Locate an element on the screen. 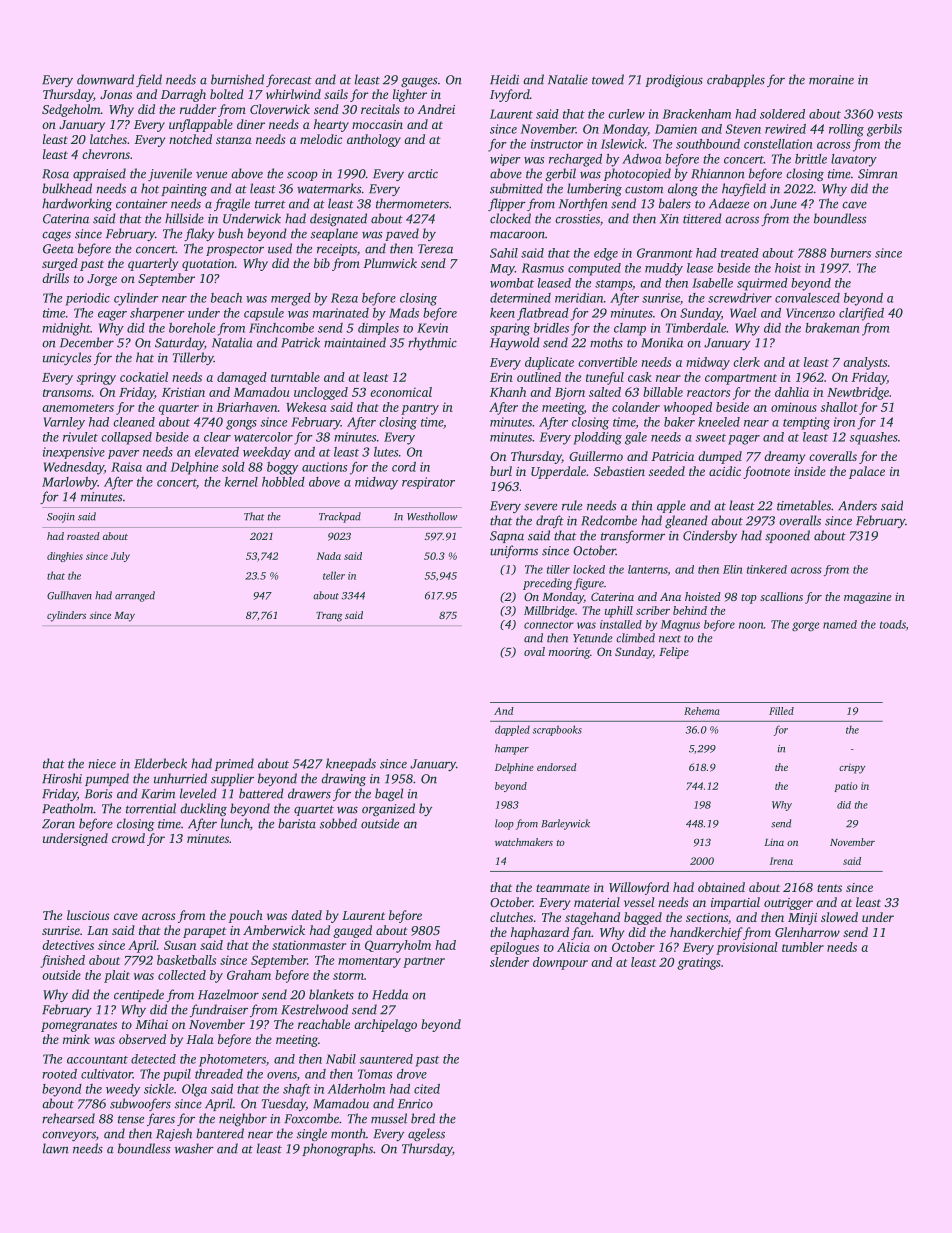  plait is located at coordinates (117, 976).
